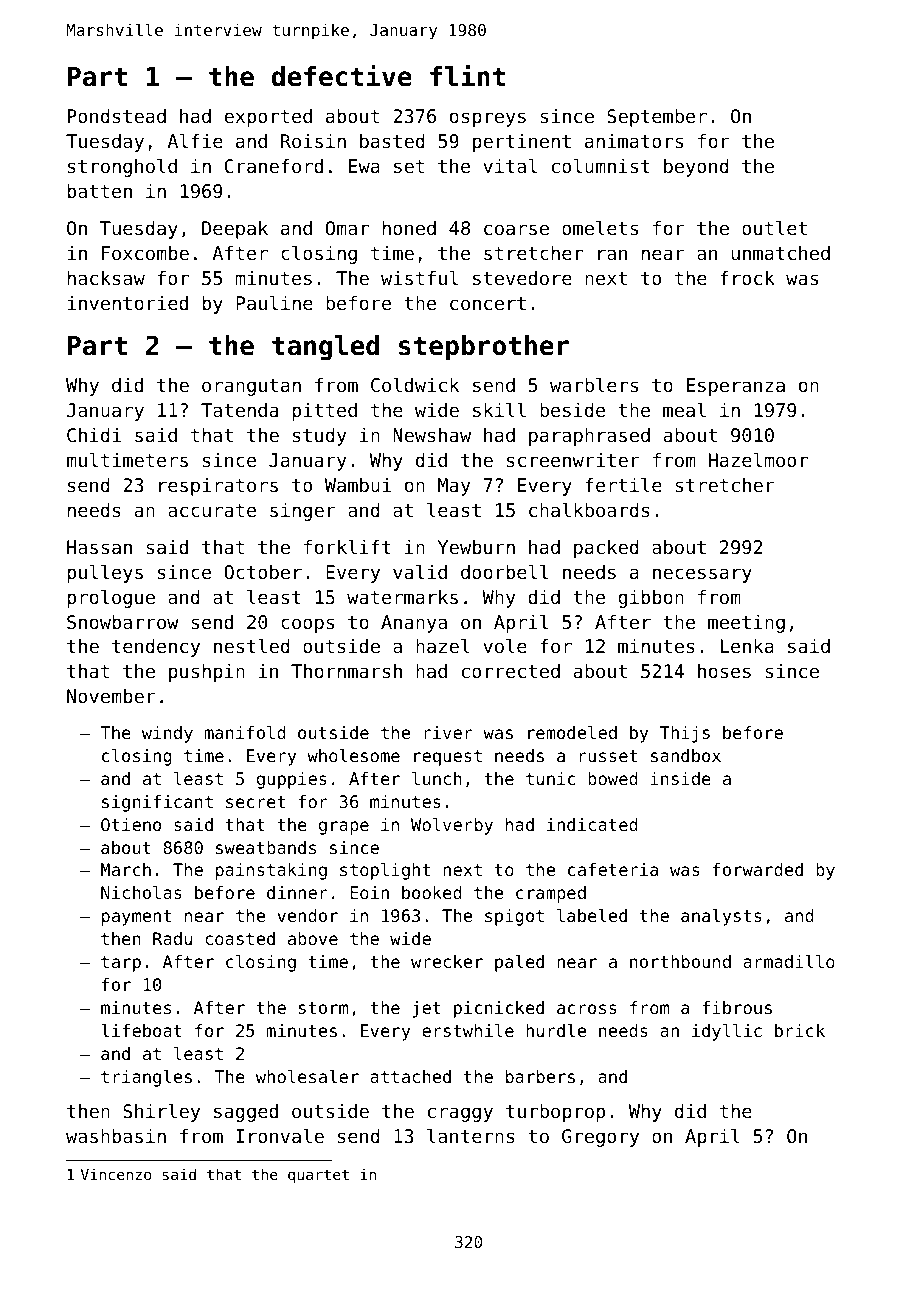 This screenshot has height=1316, width=908. What do you see at coordinates (657, 118) in the screenshot?
I see `September` at bounding box center [657, 118].
